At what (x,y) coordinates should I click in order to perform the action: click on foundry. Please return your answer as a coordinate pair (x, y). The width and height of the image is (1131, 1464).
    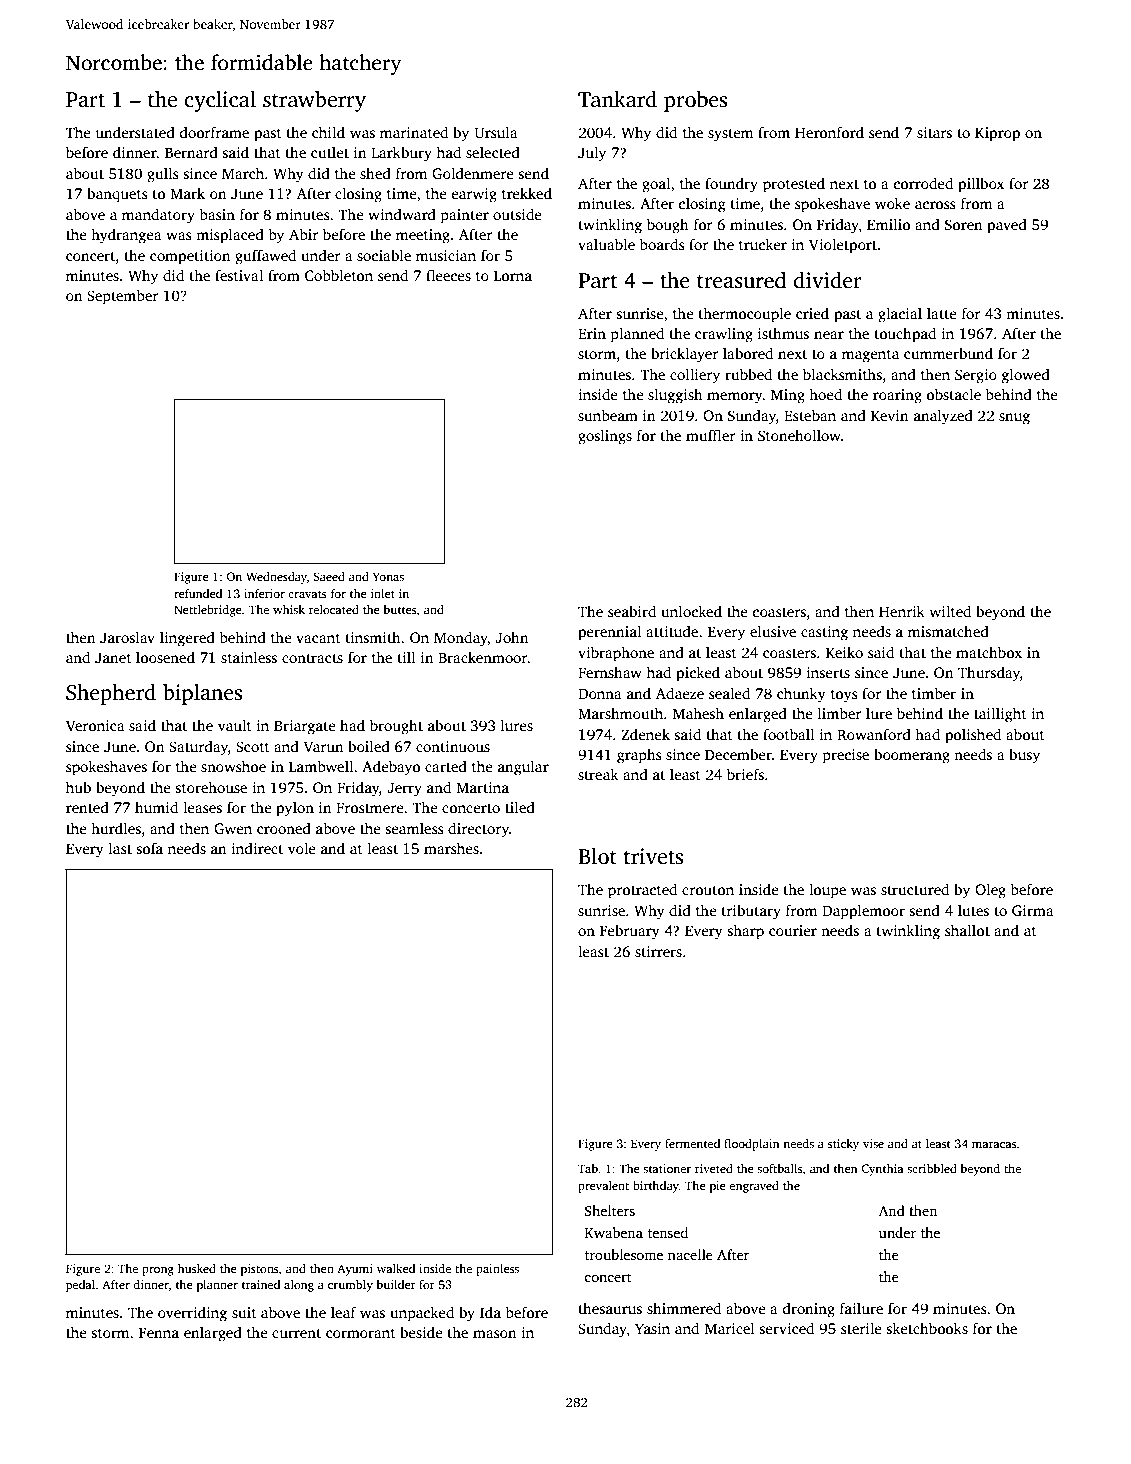
    Looking at the image, I should click on (731, 185).
